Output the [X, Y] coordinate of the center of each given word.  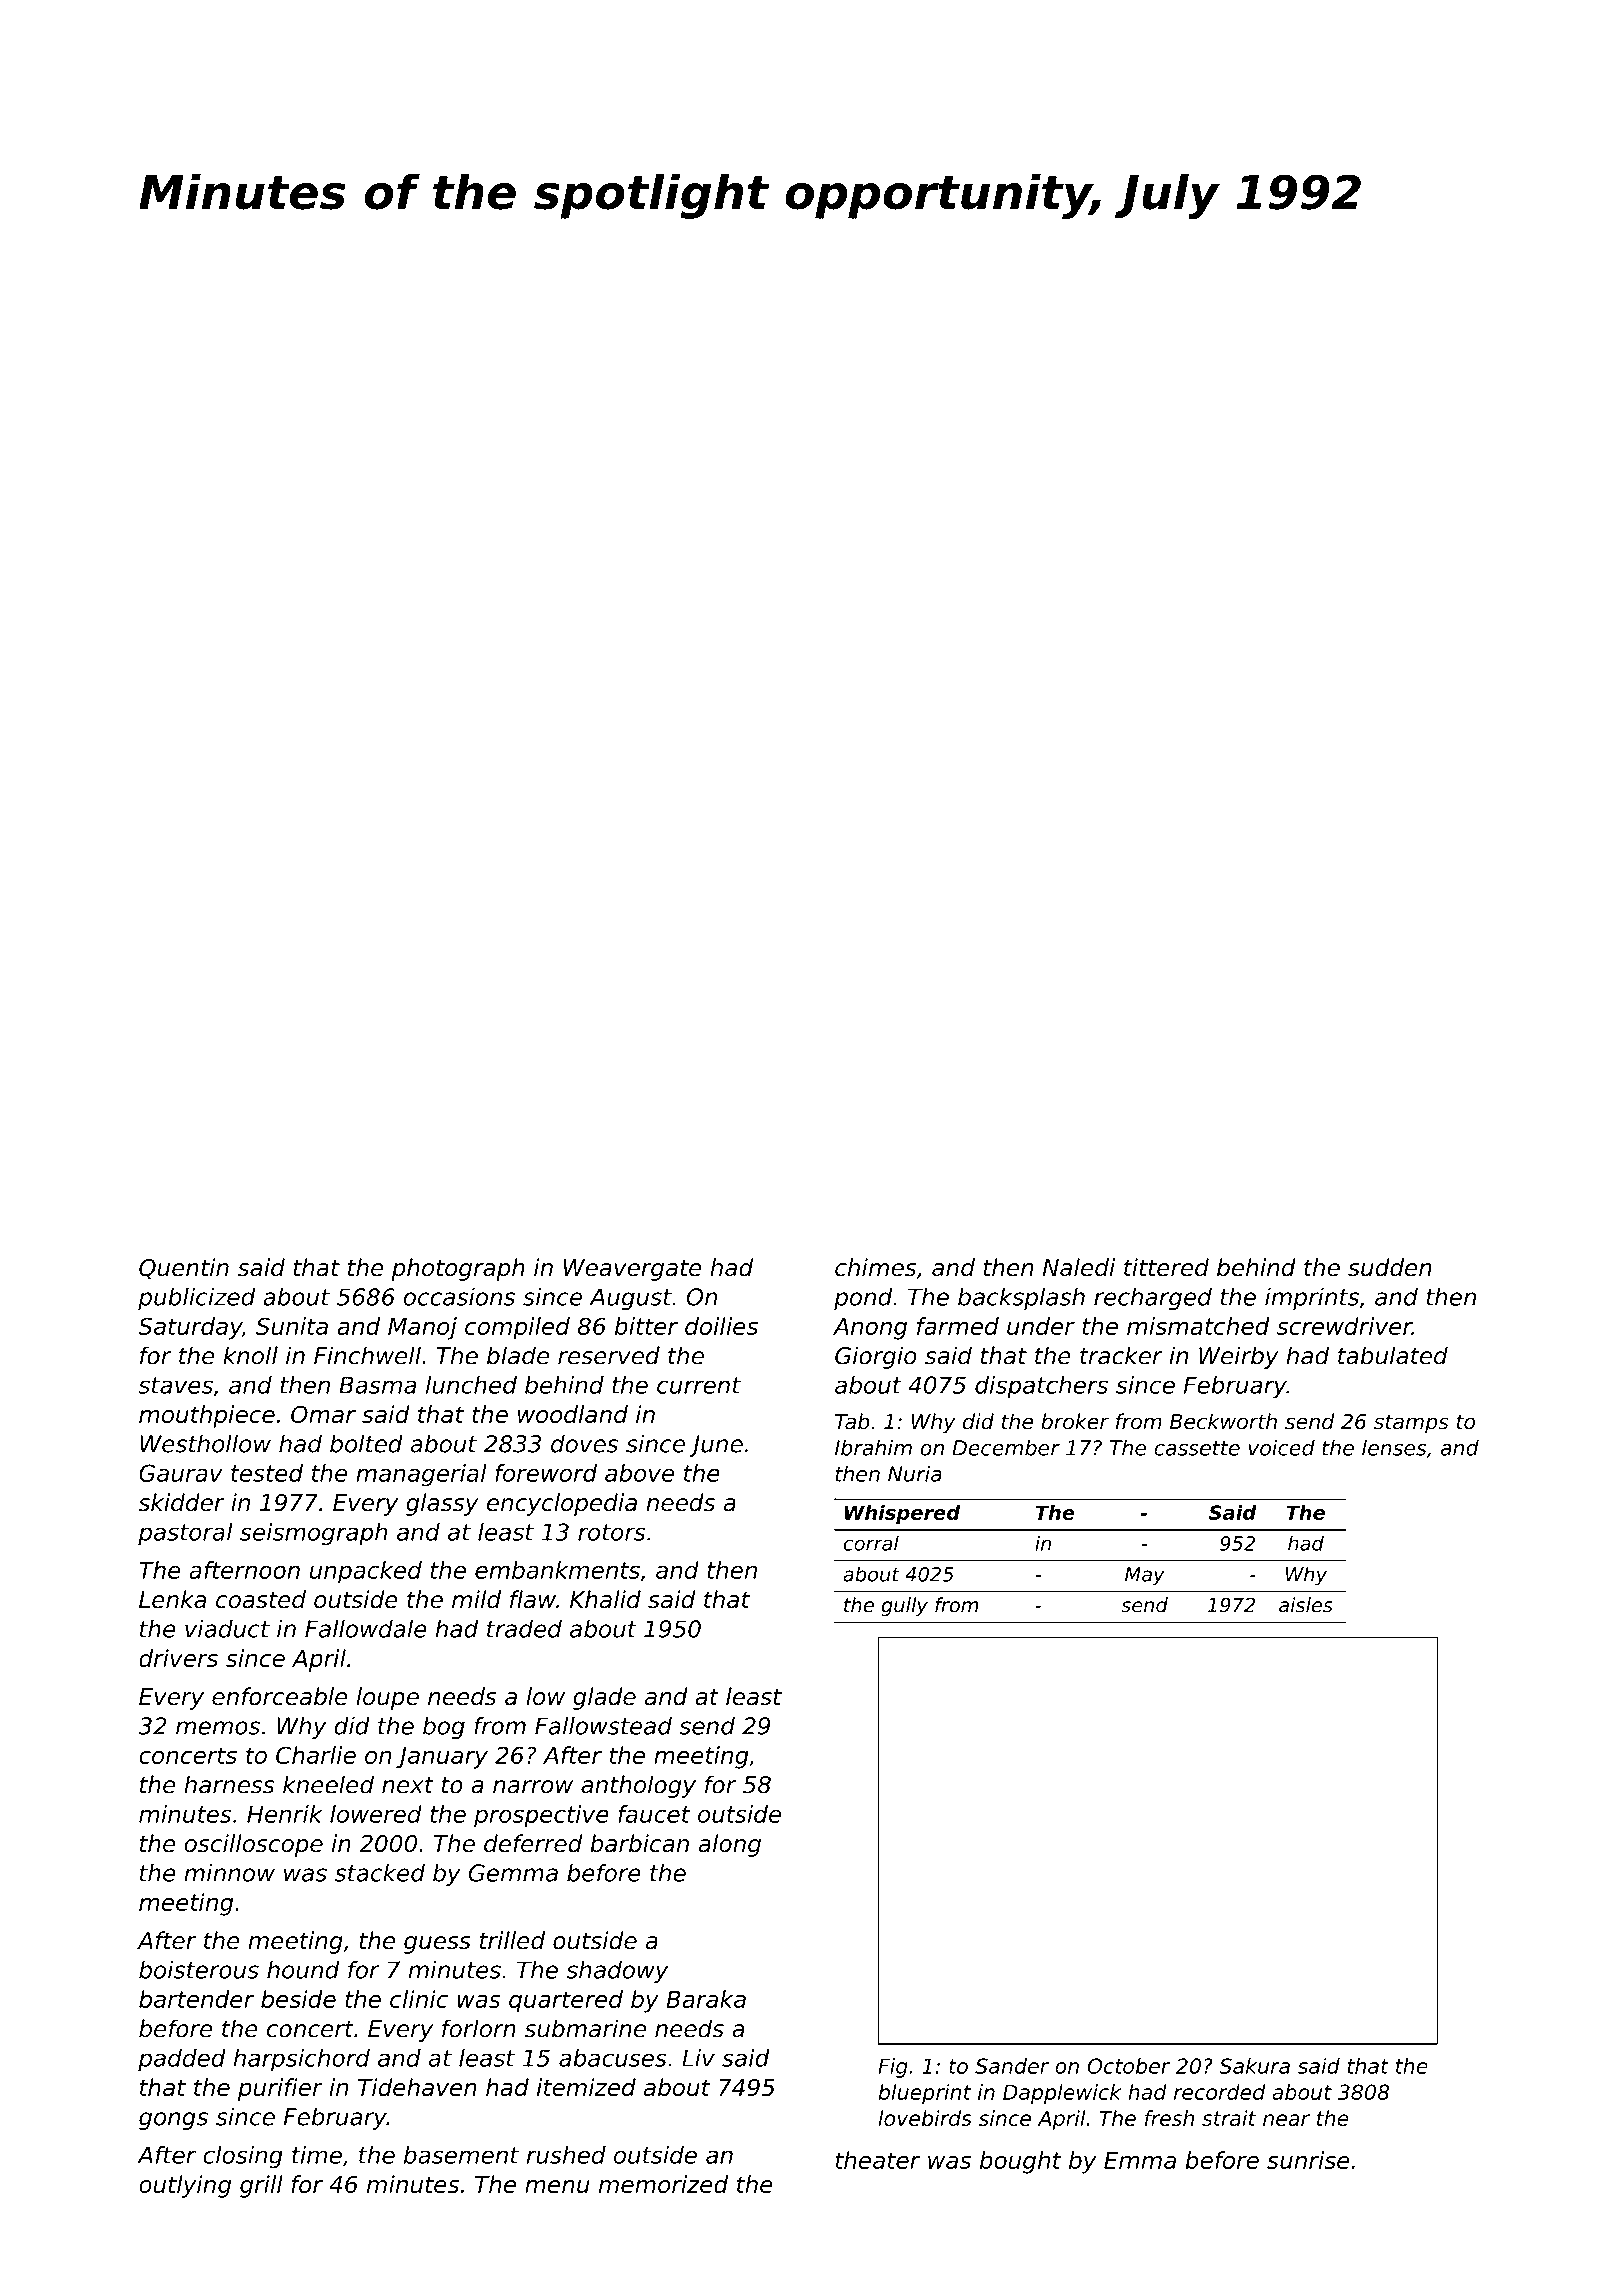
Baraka [706, 1999]
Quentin [184, 1268]
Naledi [1079, 1267]
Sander [1012, 2066]
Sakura [1254, 2066]
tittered [1166, 1267]
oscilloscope [253, 1845]
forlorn [479, 2028]
